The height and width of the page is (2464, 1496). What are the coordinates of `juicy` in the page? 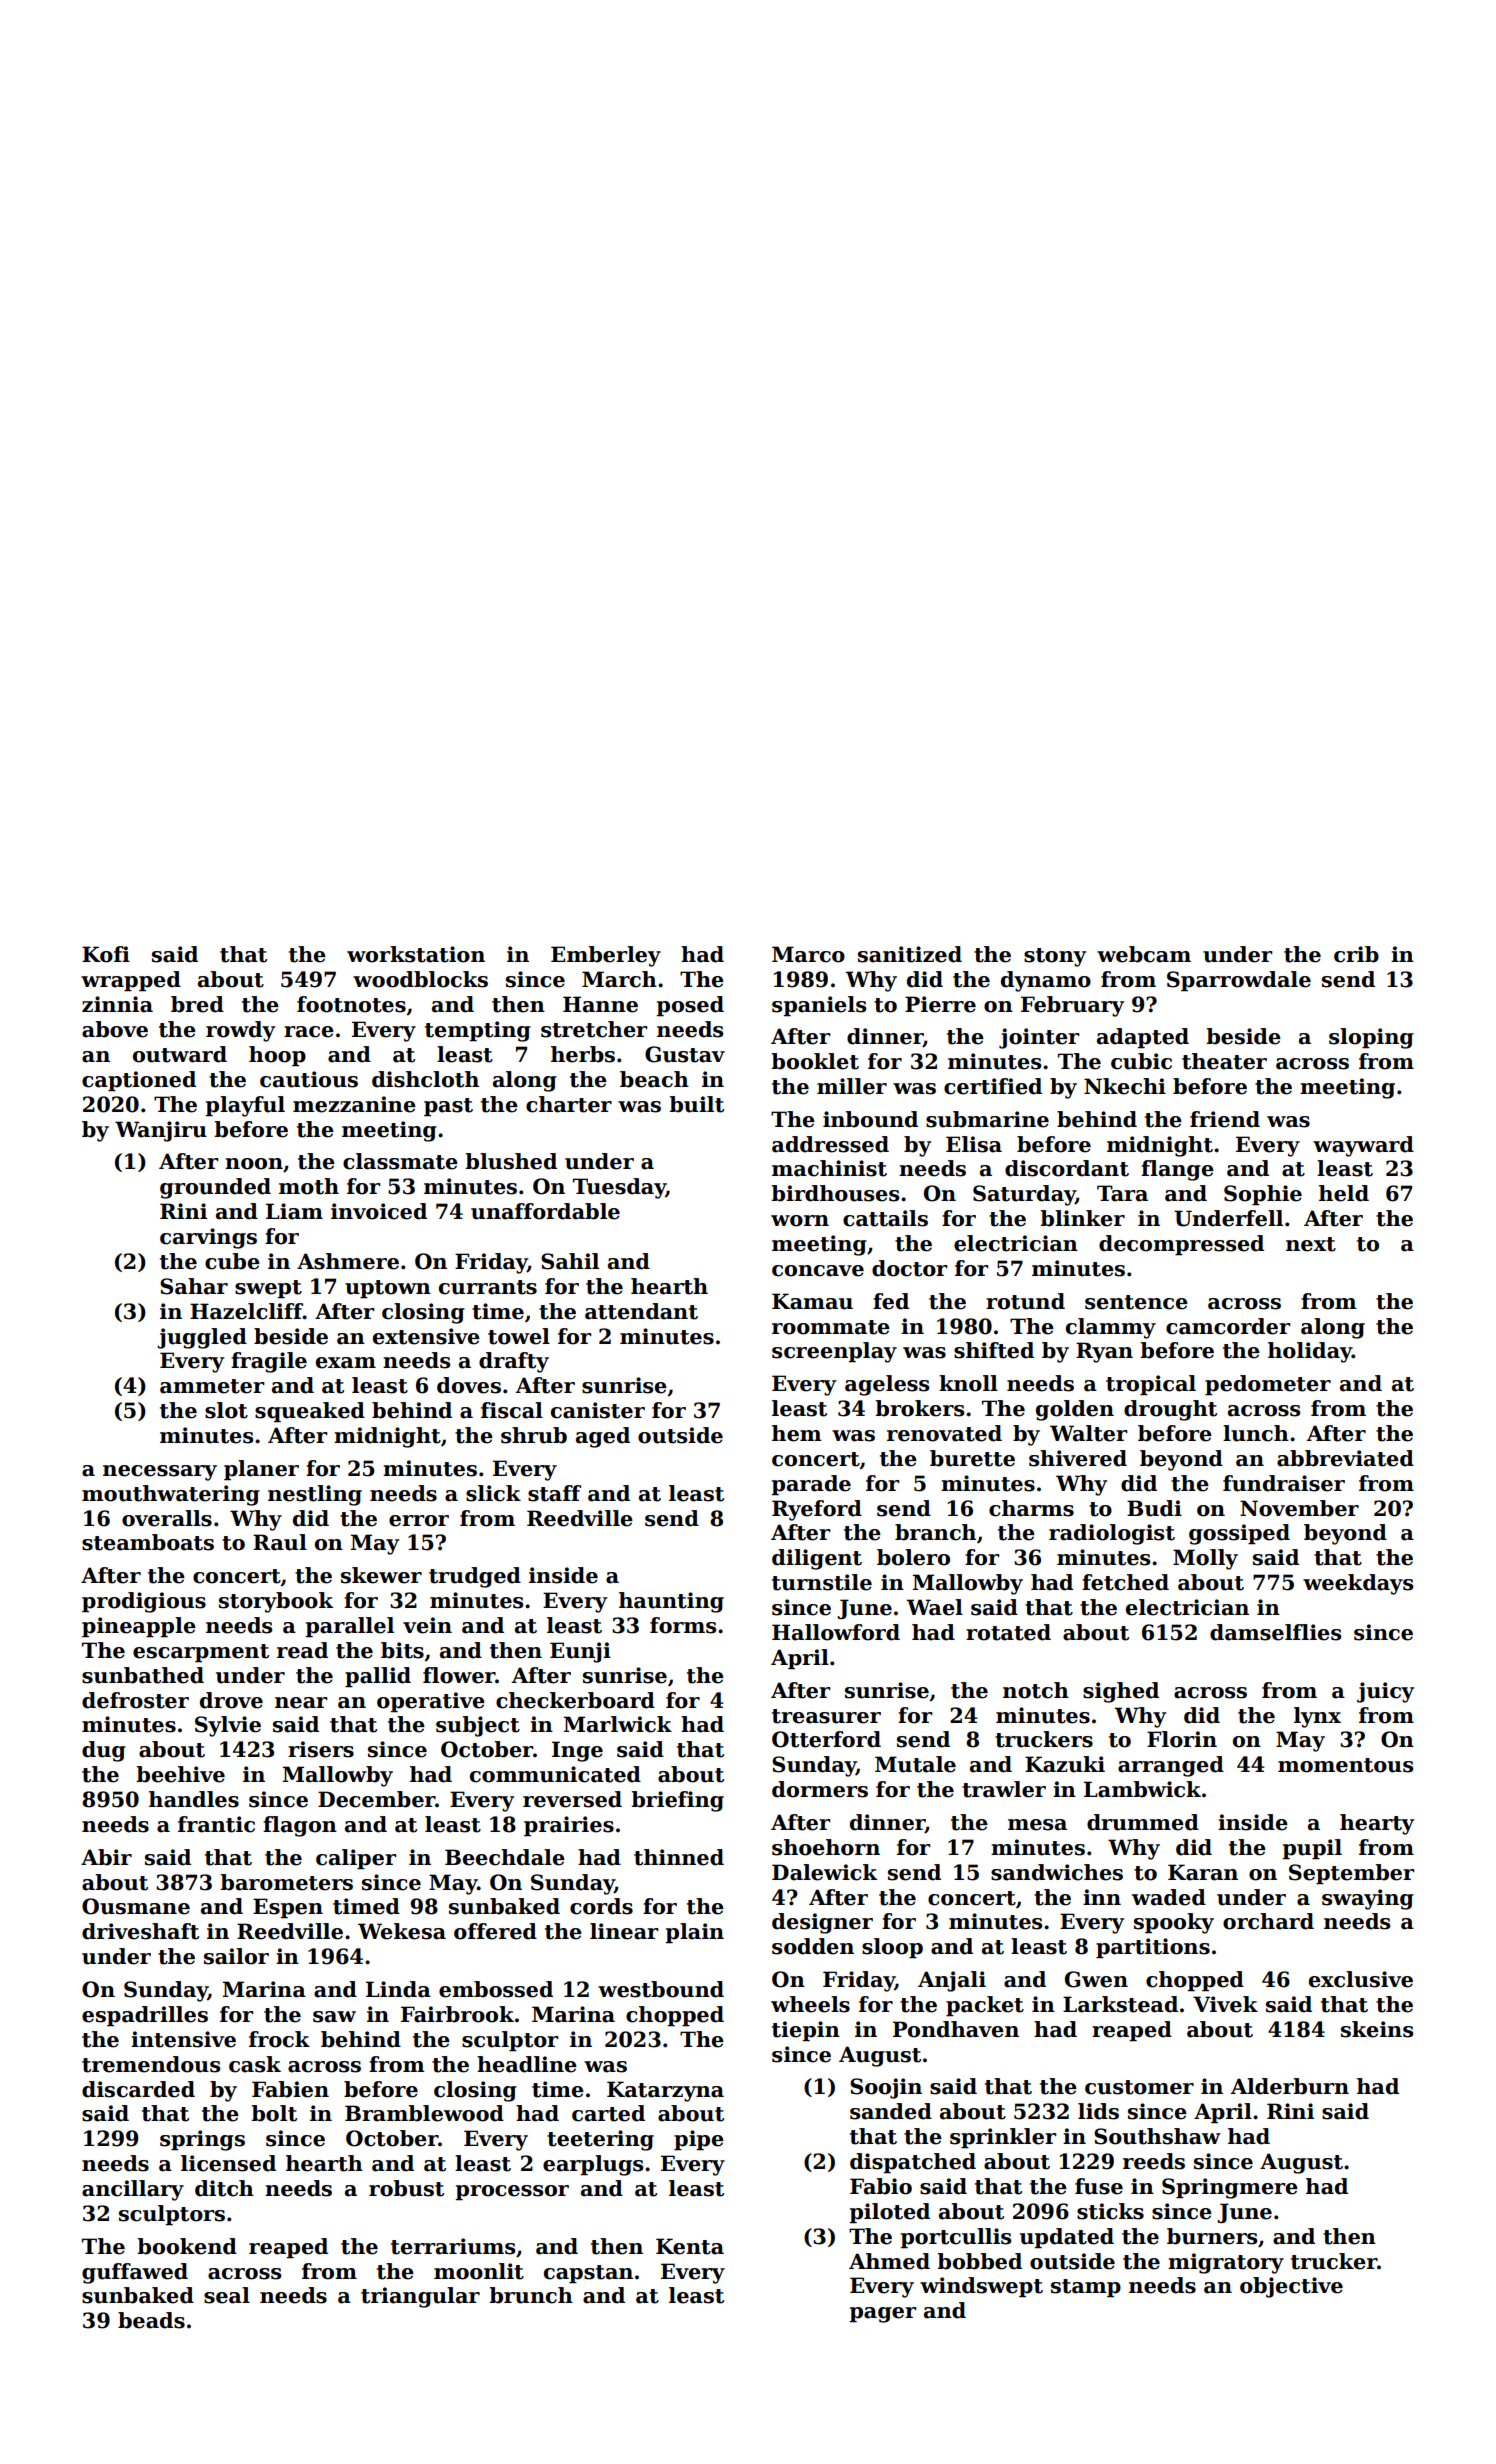 It's located at (1385, 1692).
